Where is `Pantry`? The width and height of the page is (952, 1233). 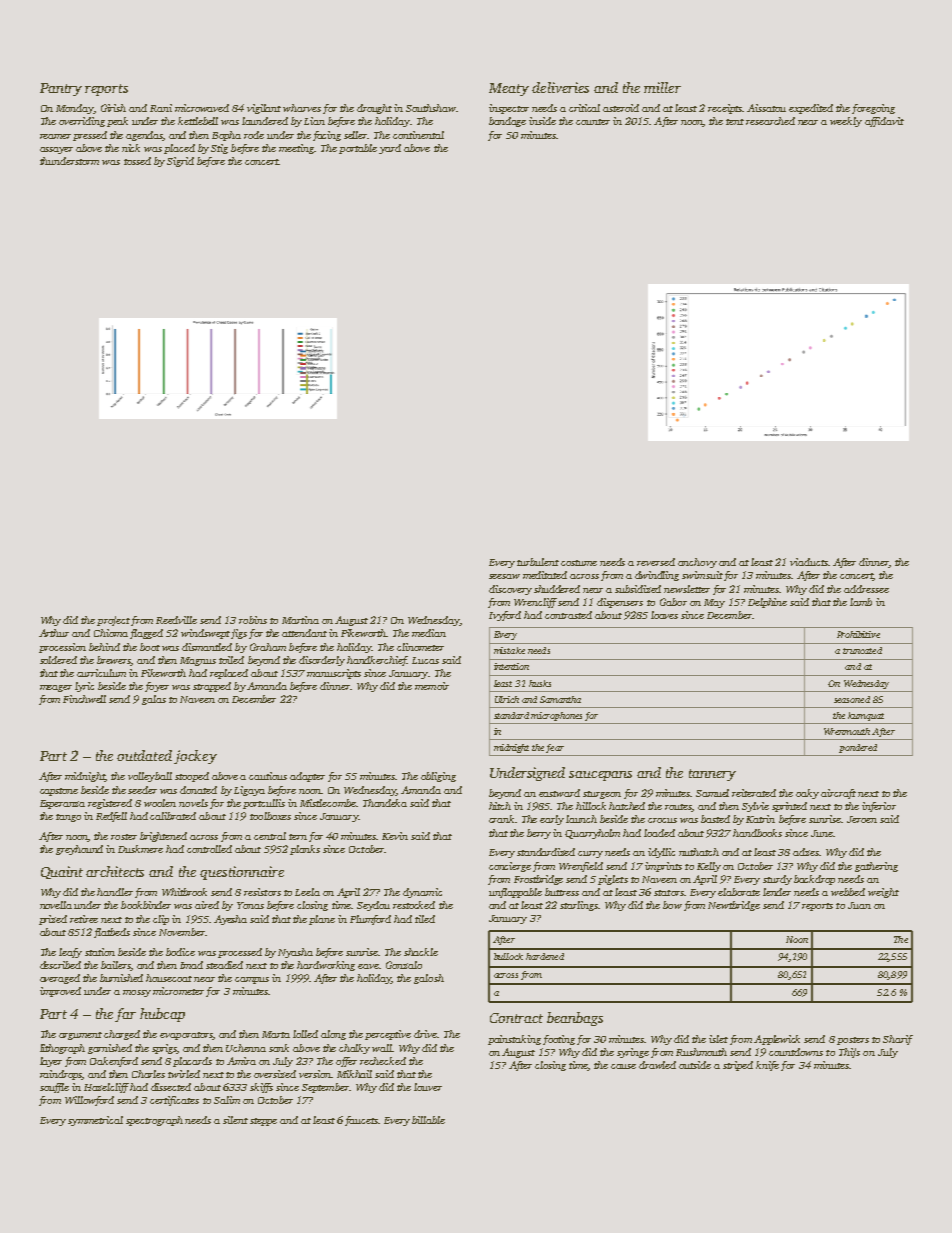
Pantry is located at coordinates (61, 89).
